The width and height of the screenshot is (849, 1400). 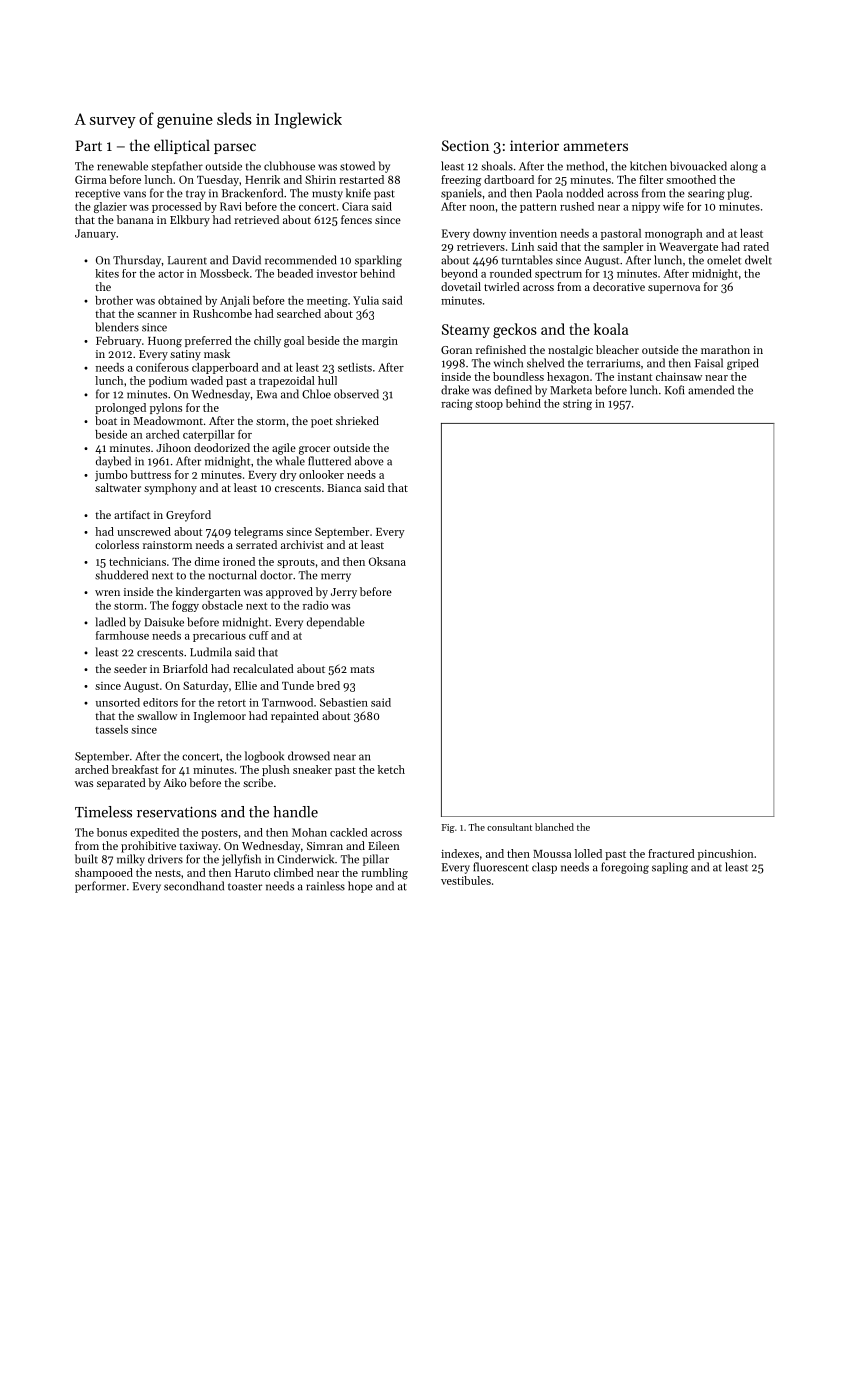 What do you see at coordinates (725, 349) in the screenshot?
I see `marathon` at bounding box center [725, 349].
